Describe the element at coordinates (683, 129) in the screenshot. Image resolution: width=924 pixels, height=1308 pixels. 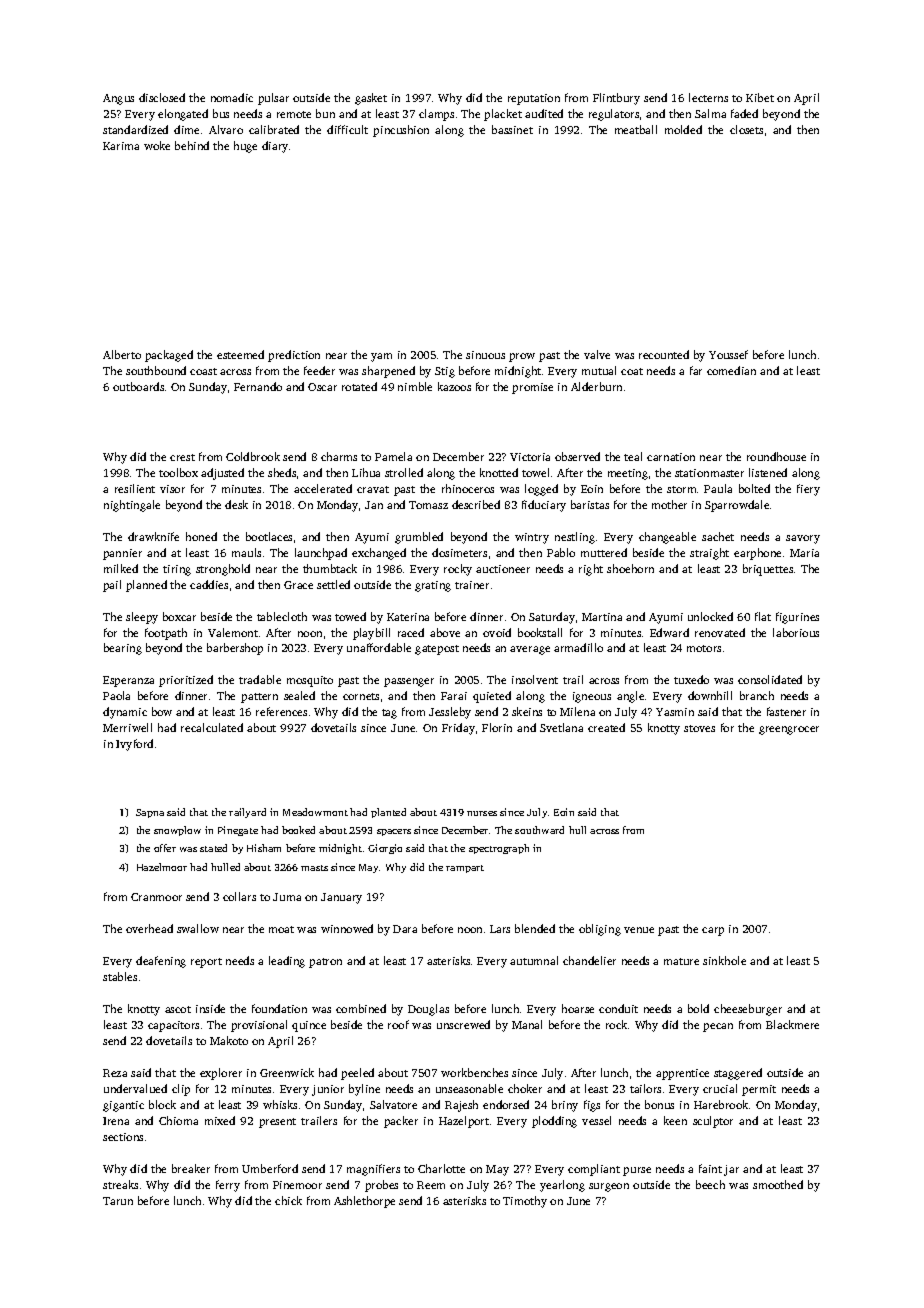
I see `molded` at that location.
